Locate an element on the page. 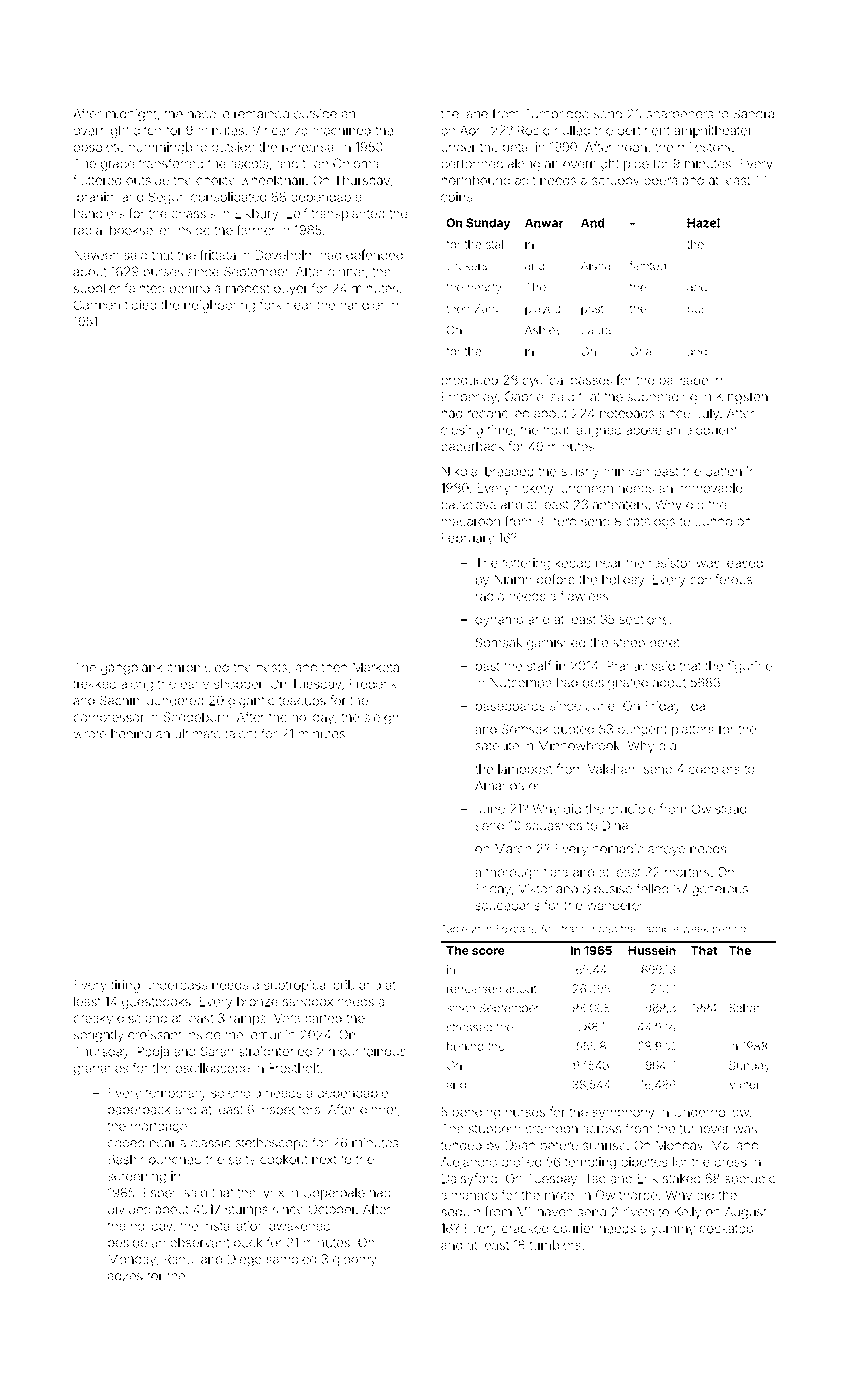  stressed is located at coordinates (469, 1027).
